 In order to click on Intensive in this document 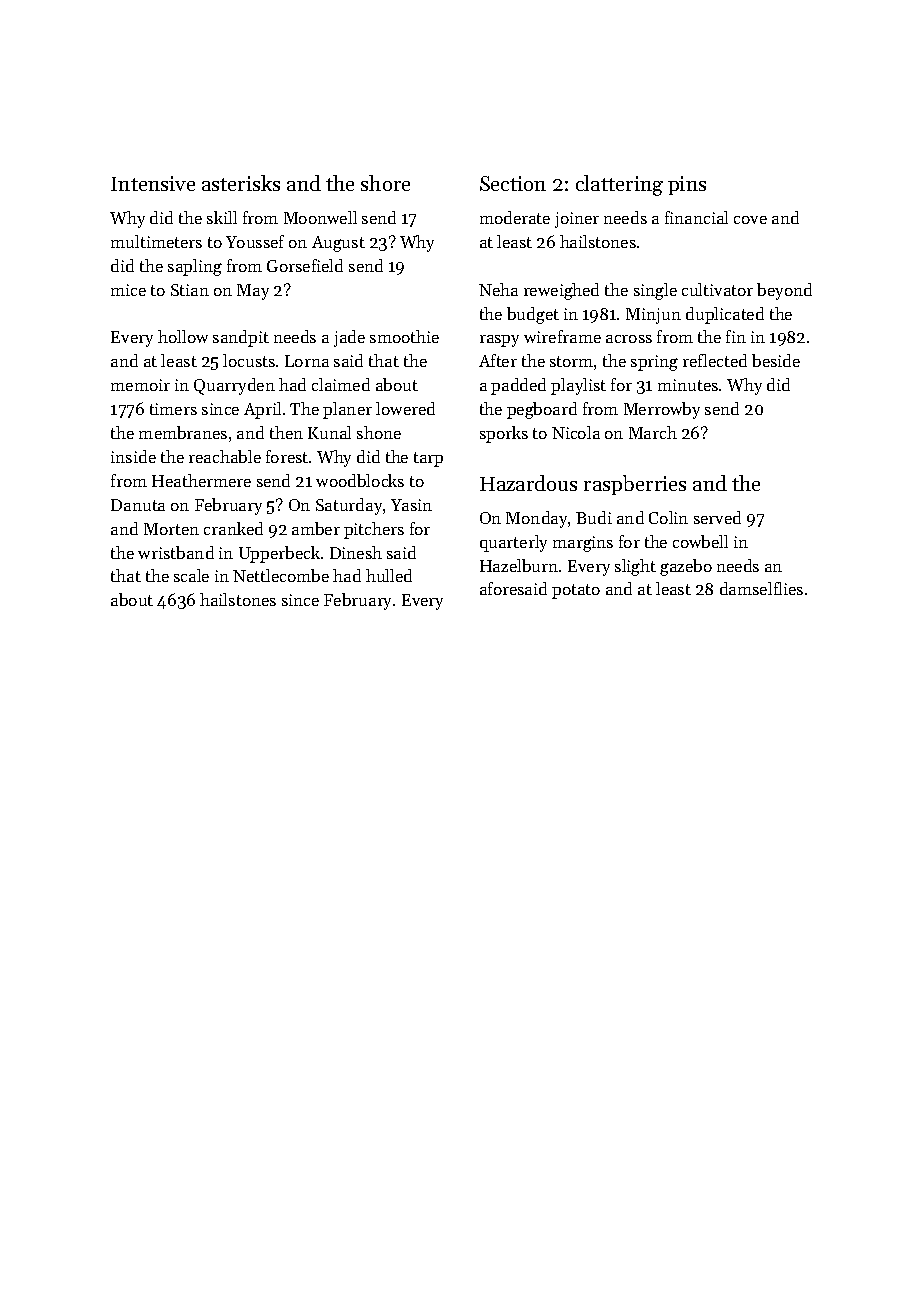, I will do `click(153, 183)`.
